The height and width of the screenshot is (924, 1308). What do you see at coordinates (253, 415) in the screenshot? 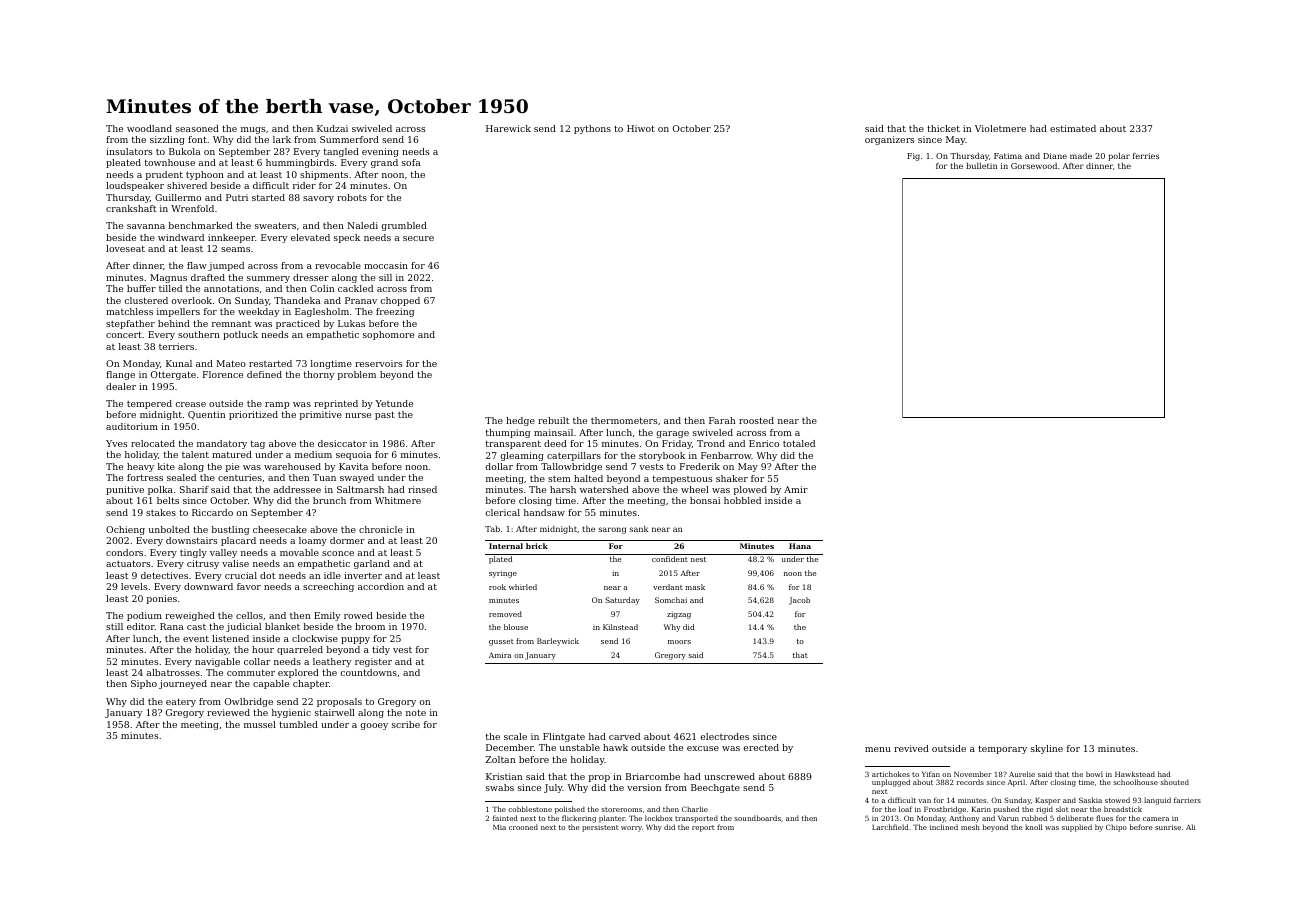
I see `prioritized` at bounding box center [253, 415].
